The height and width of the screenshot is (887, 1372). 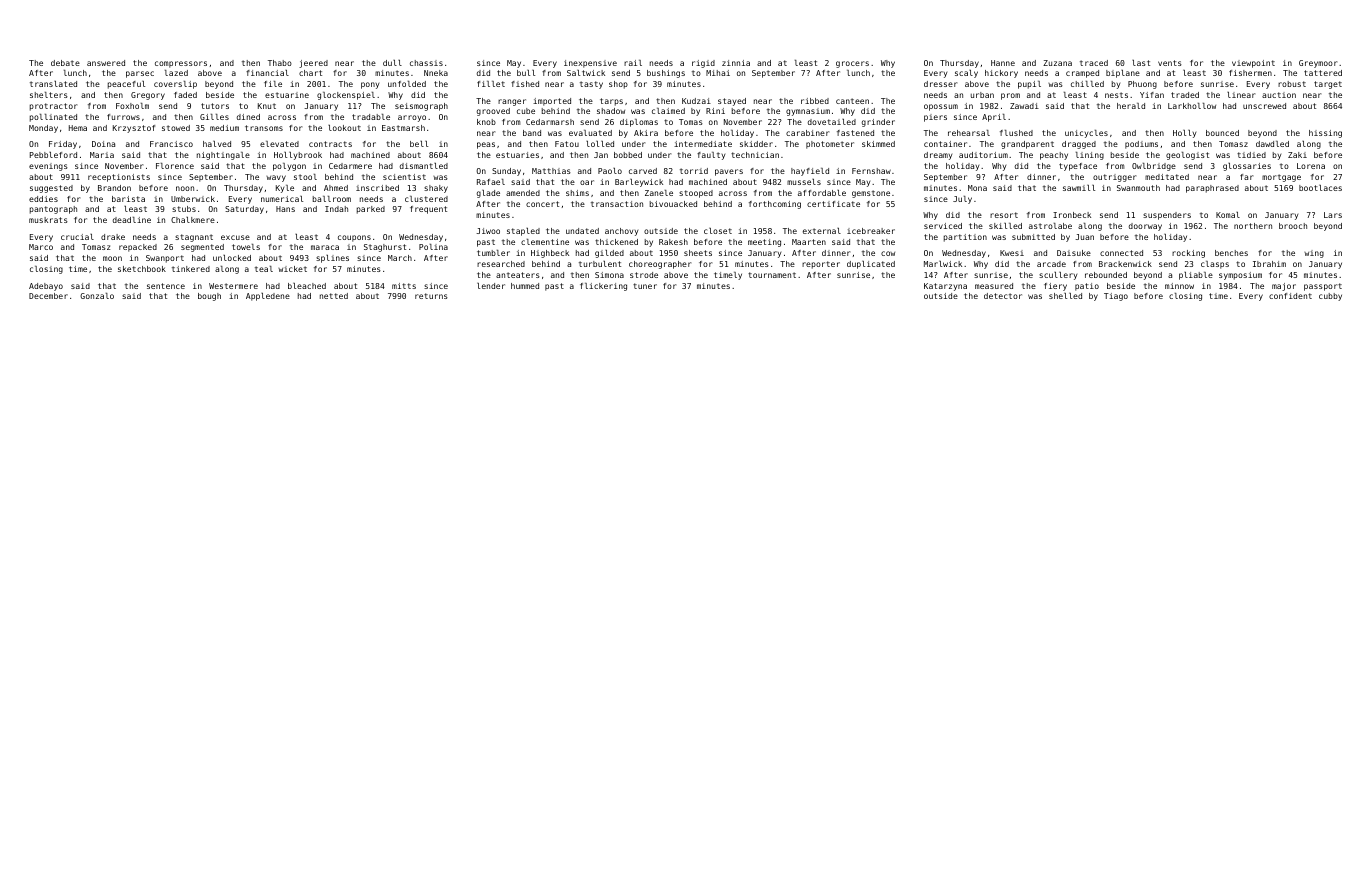 What do you see at coordinates (590, 64) in the screenshot?
I see `inexpensive` at bounding box center [590, 64].
